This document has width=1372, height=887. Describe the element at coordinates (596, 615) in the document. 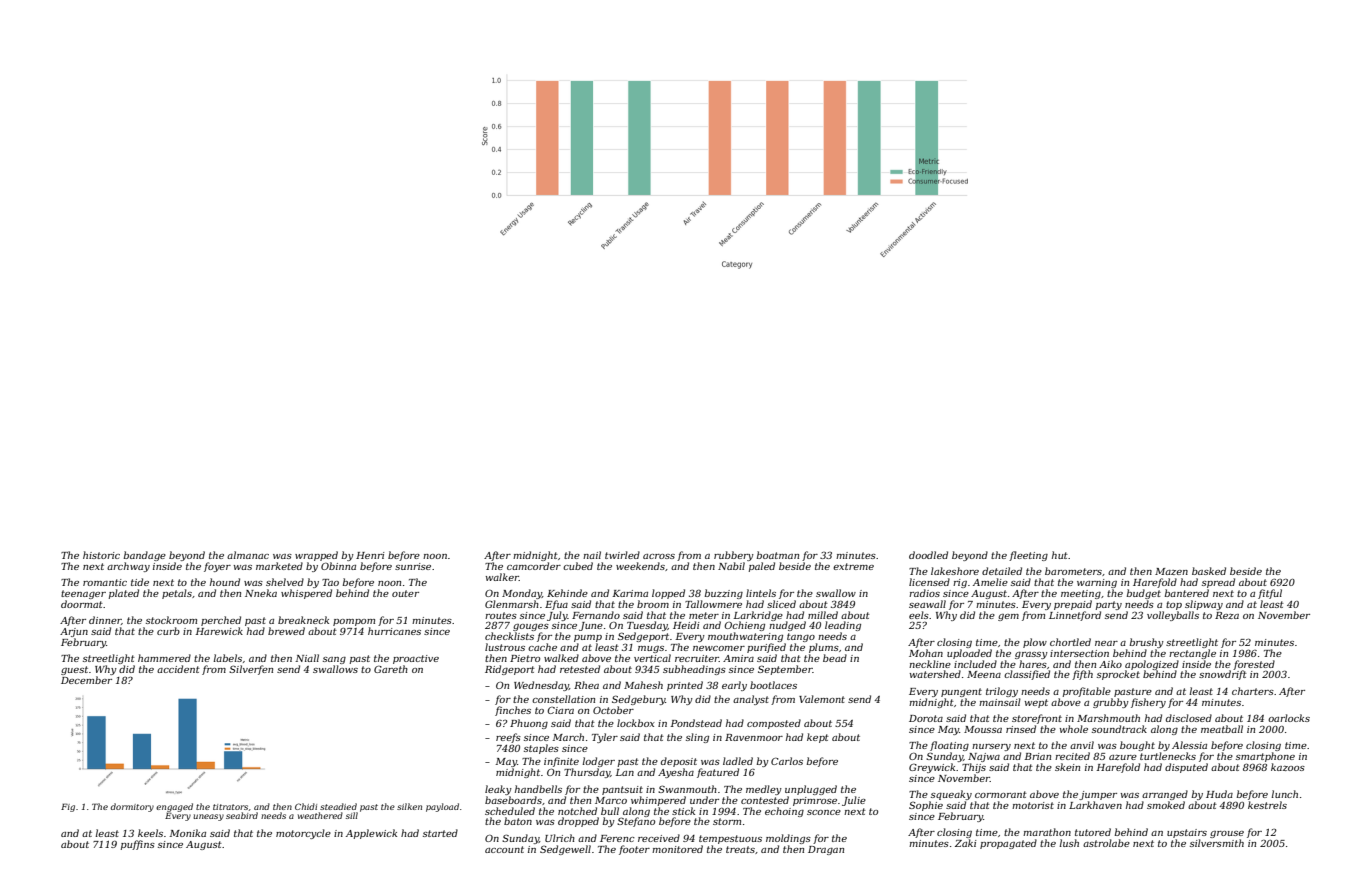

I see `Fernando` at that location.
